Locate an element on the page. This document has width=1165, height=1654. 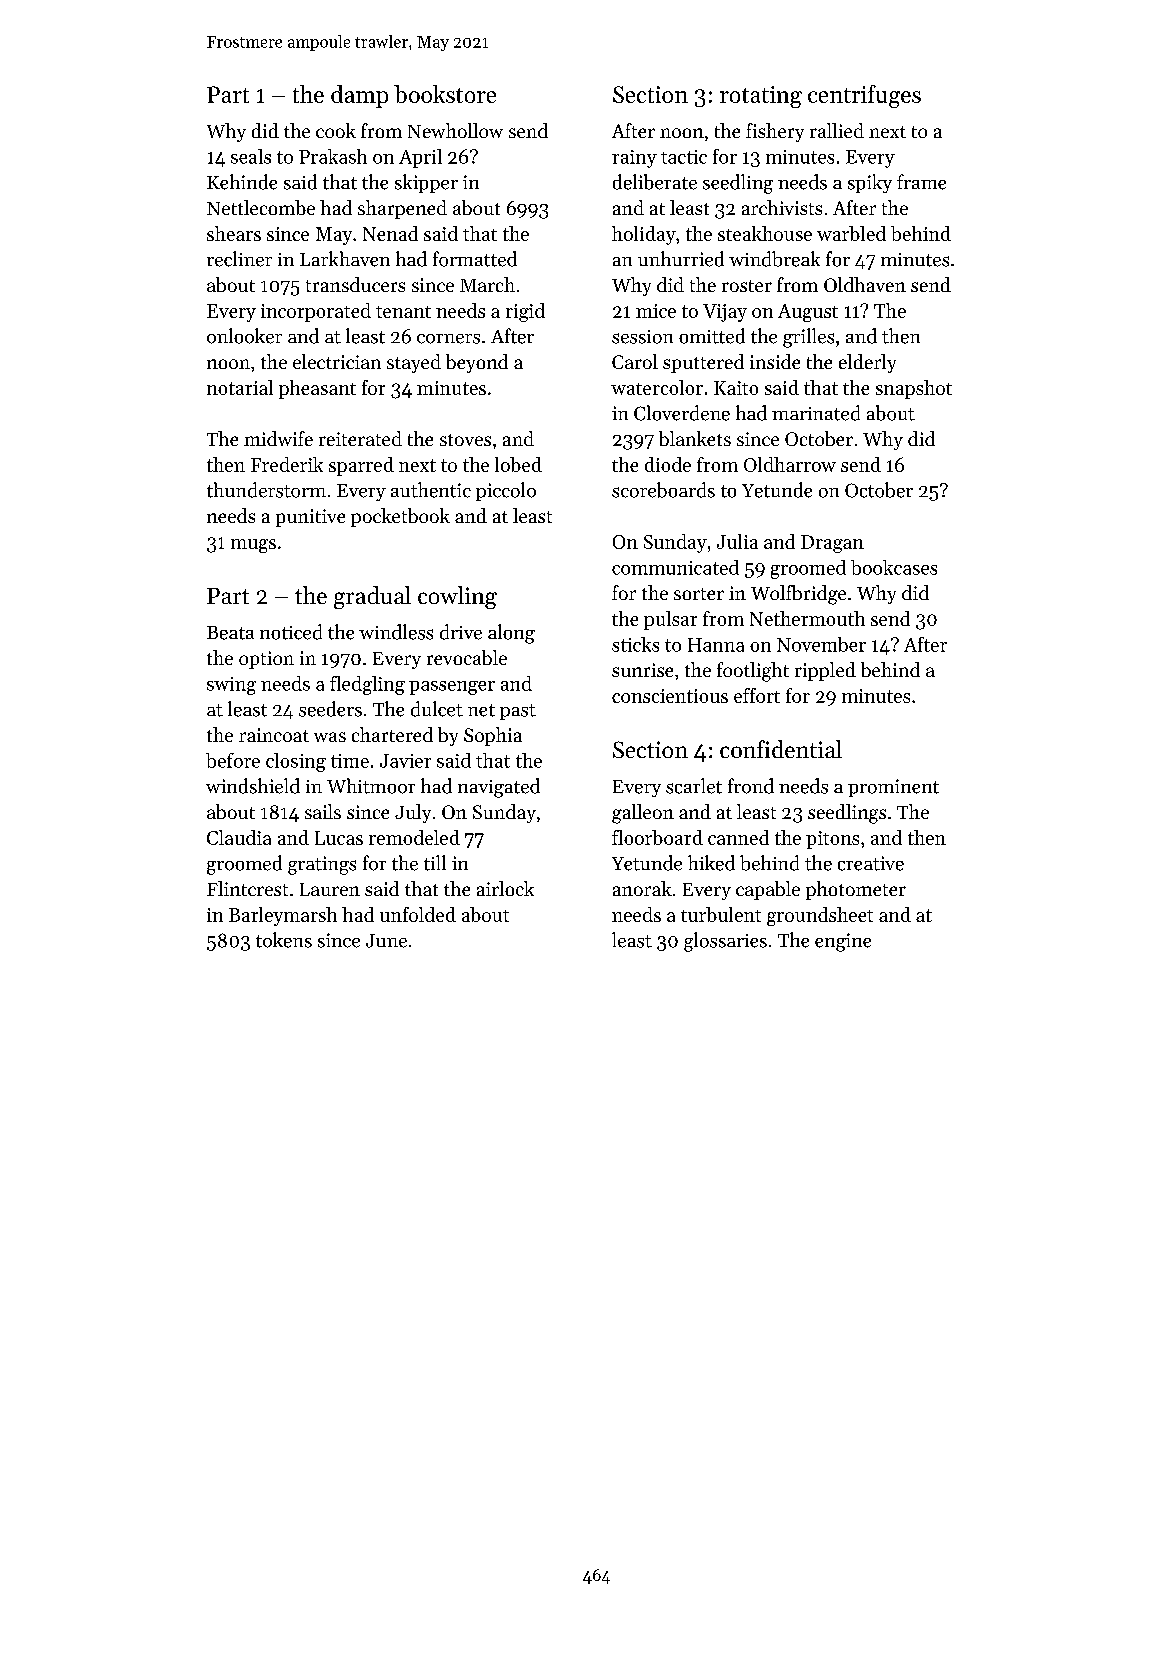
tokens is located at coordinates (284, 940).
